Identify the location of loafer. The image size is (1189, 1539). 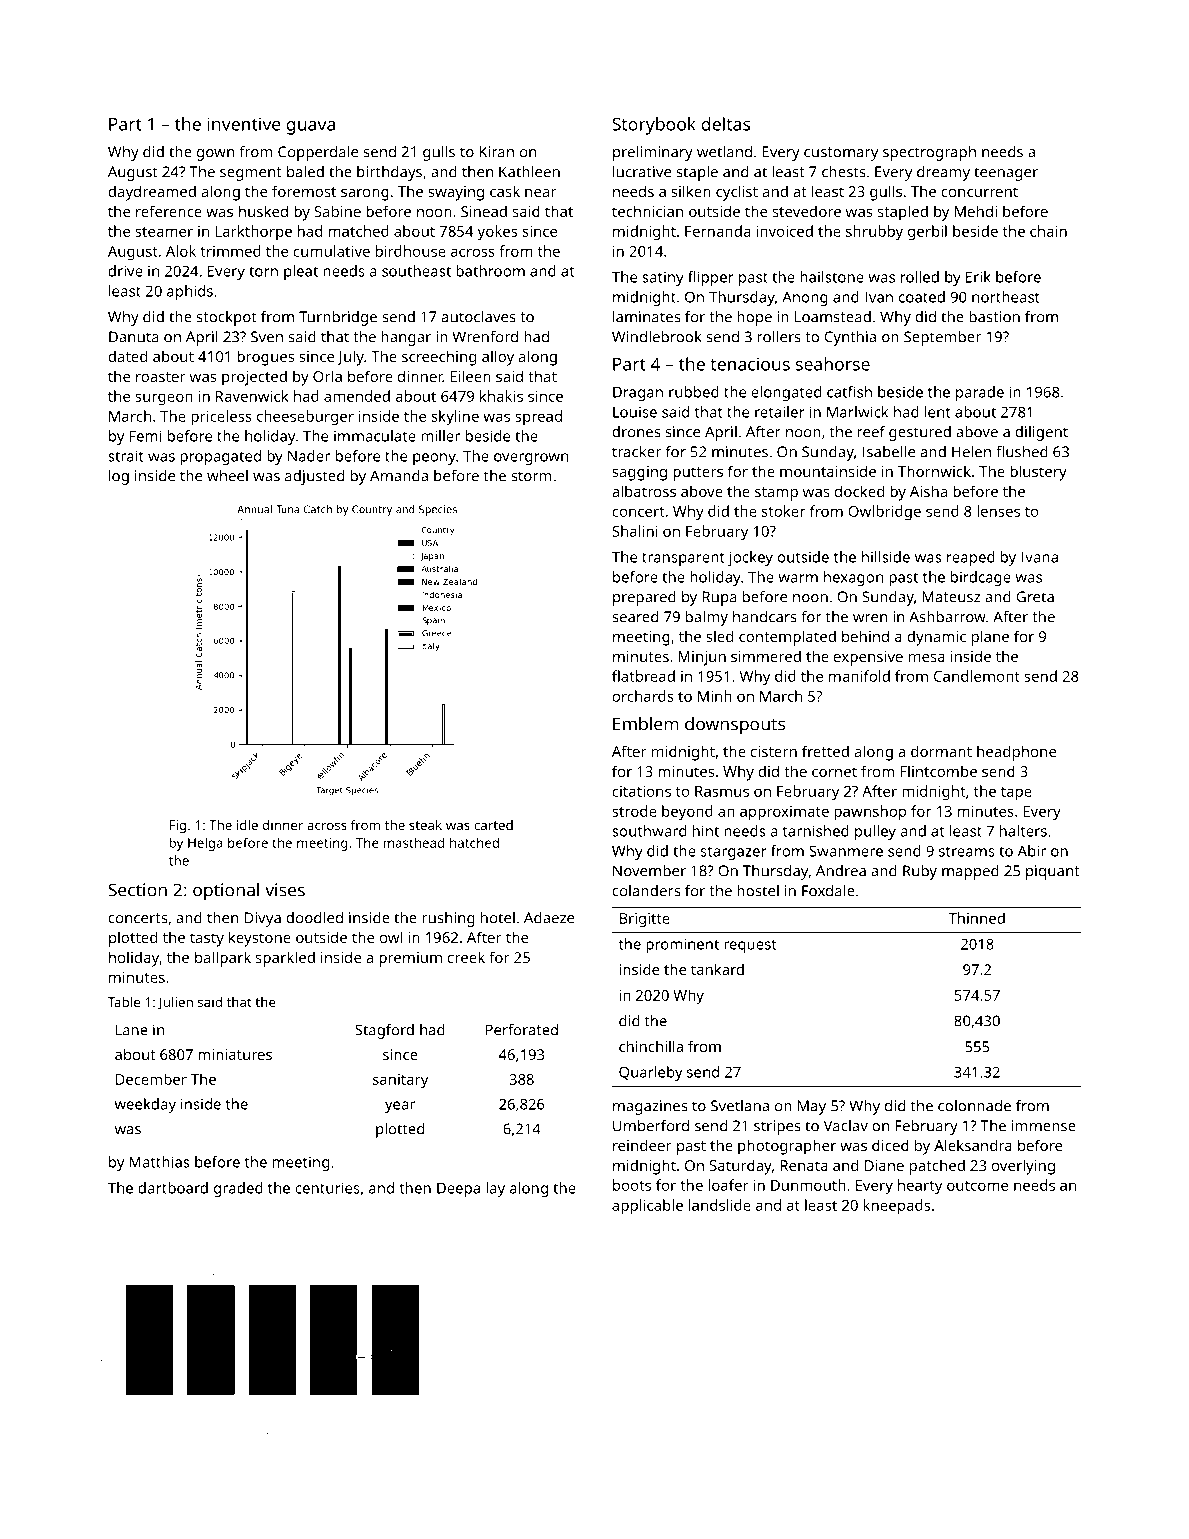
(728, 1185).
